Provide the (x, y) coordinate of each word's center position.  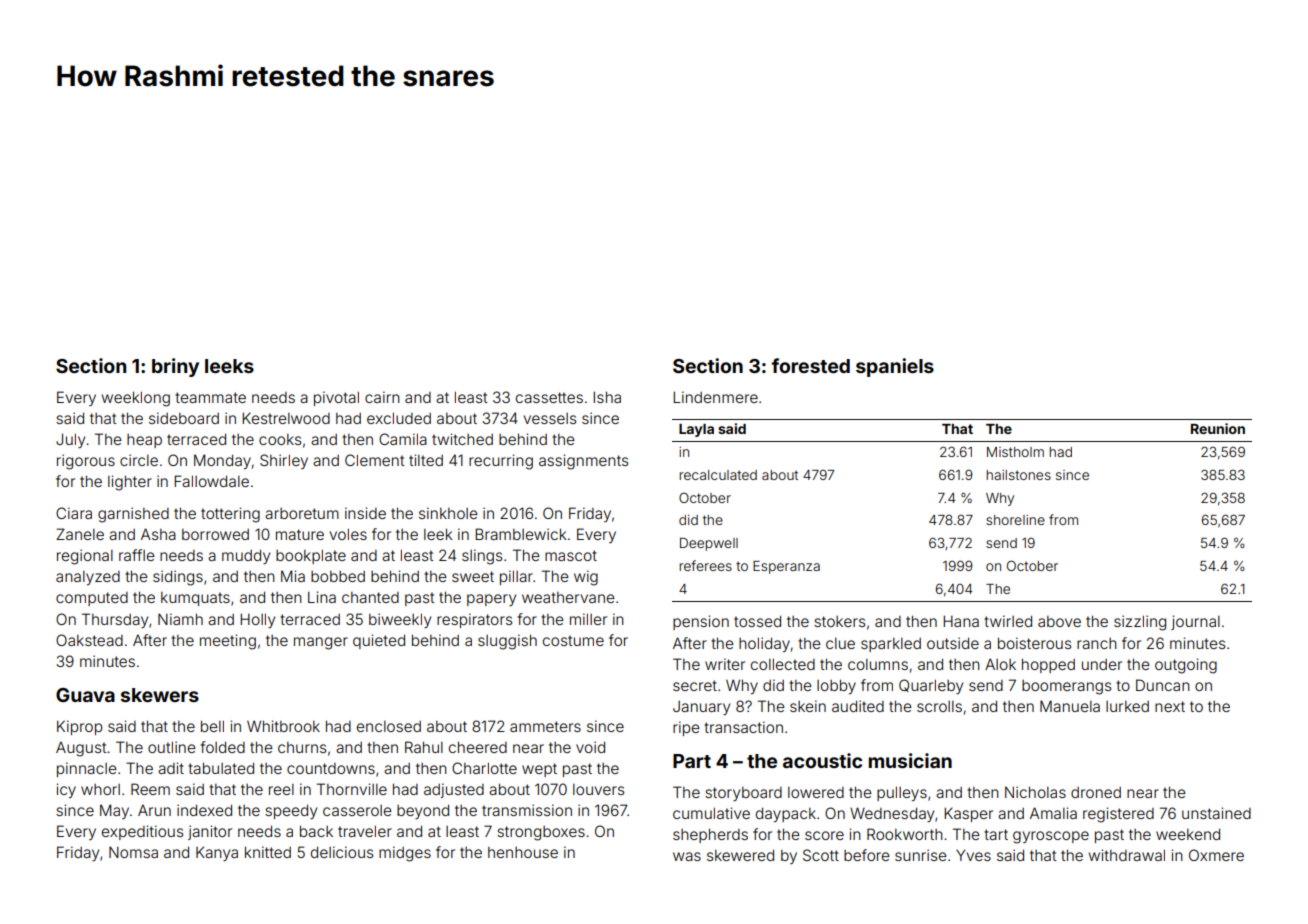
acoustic (822, 760)
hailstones (1018, 475)
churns (302, 747)
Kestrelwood (286, 418)
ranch (1097, 643)
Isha (607, 397)
